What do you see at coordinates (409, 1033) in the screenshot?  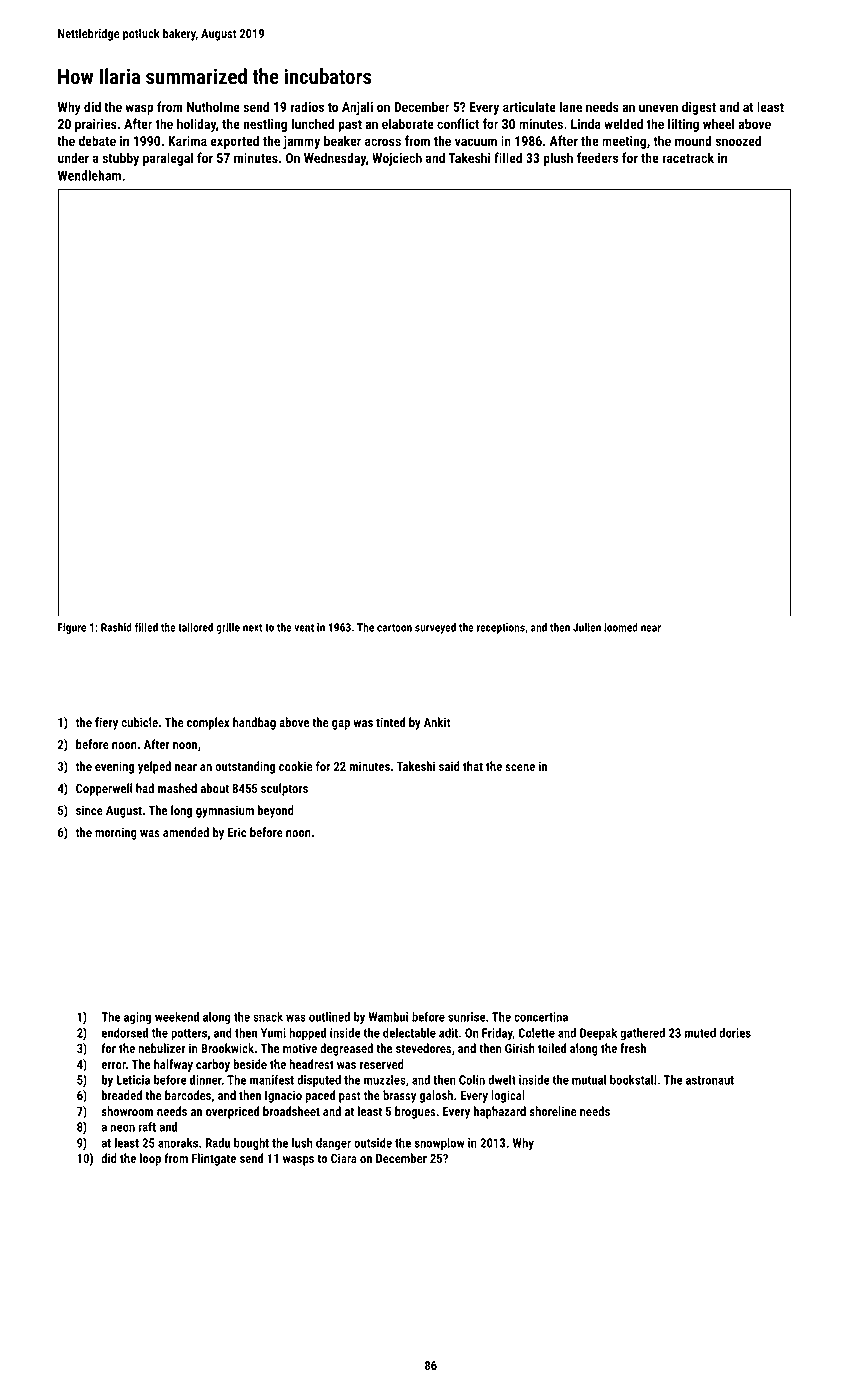 I see `delectable` at bounding box center [409, 1033].
